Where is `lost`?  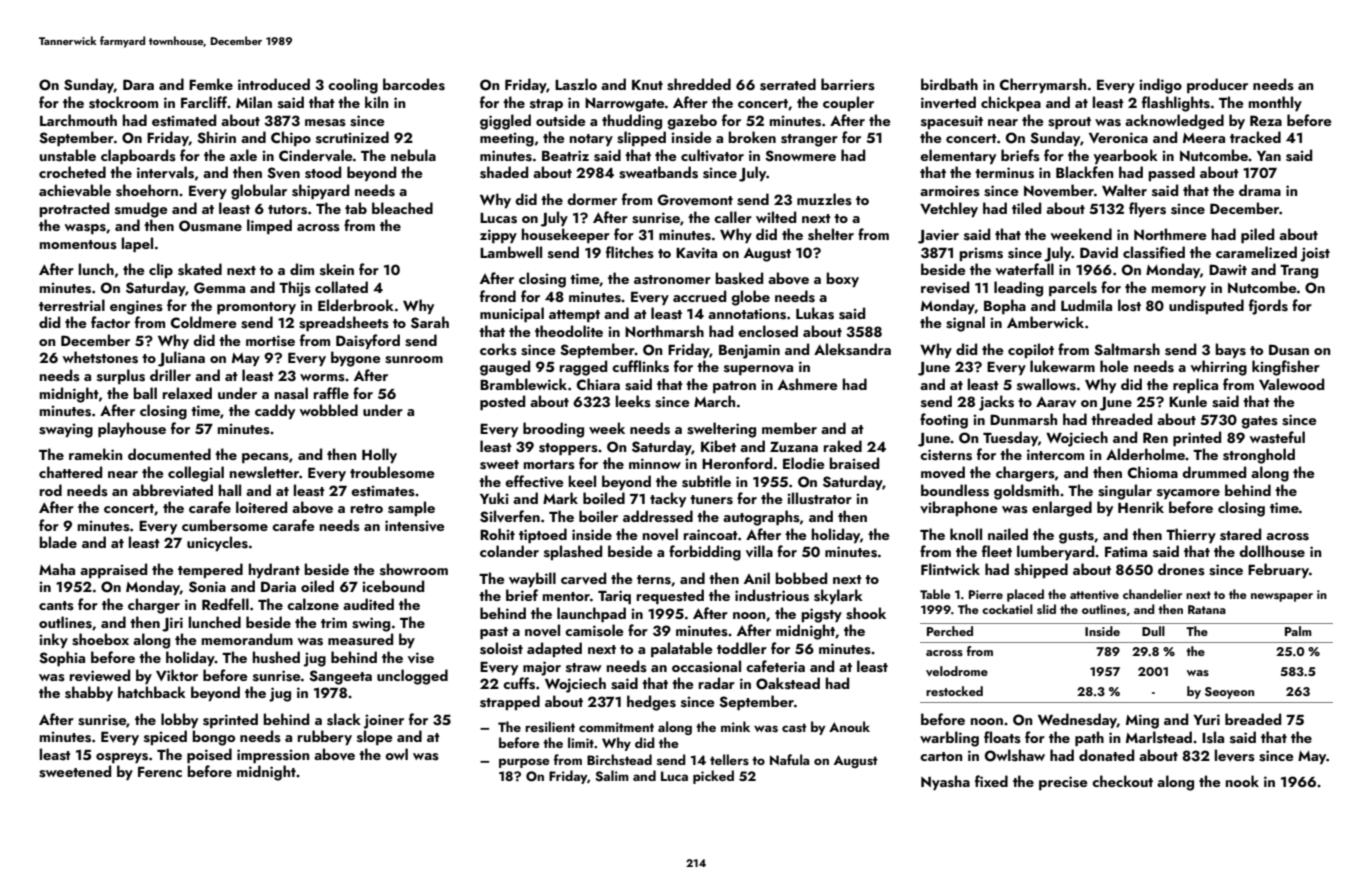
lost is located at coordinates (1129, 305).
